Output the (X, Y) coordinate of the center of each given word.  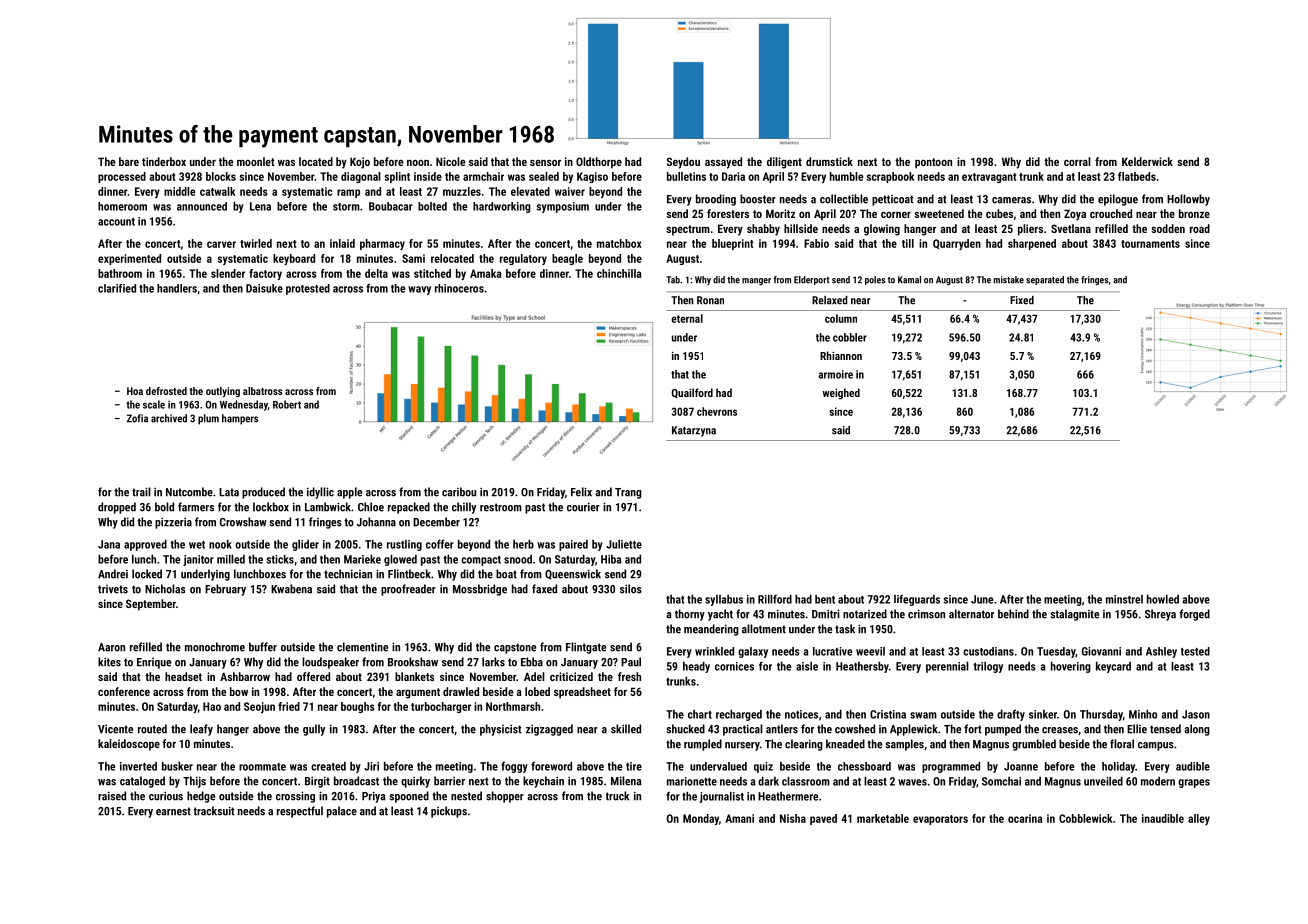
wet (197, 545)
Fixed (1022, 300)
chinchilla (619, 273)
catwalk (218, 191)
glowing (882, 230)
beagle (567, 259)
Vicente (115, 729)
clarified (117, 288)
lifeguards (917, 600)
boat (506, 574)
